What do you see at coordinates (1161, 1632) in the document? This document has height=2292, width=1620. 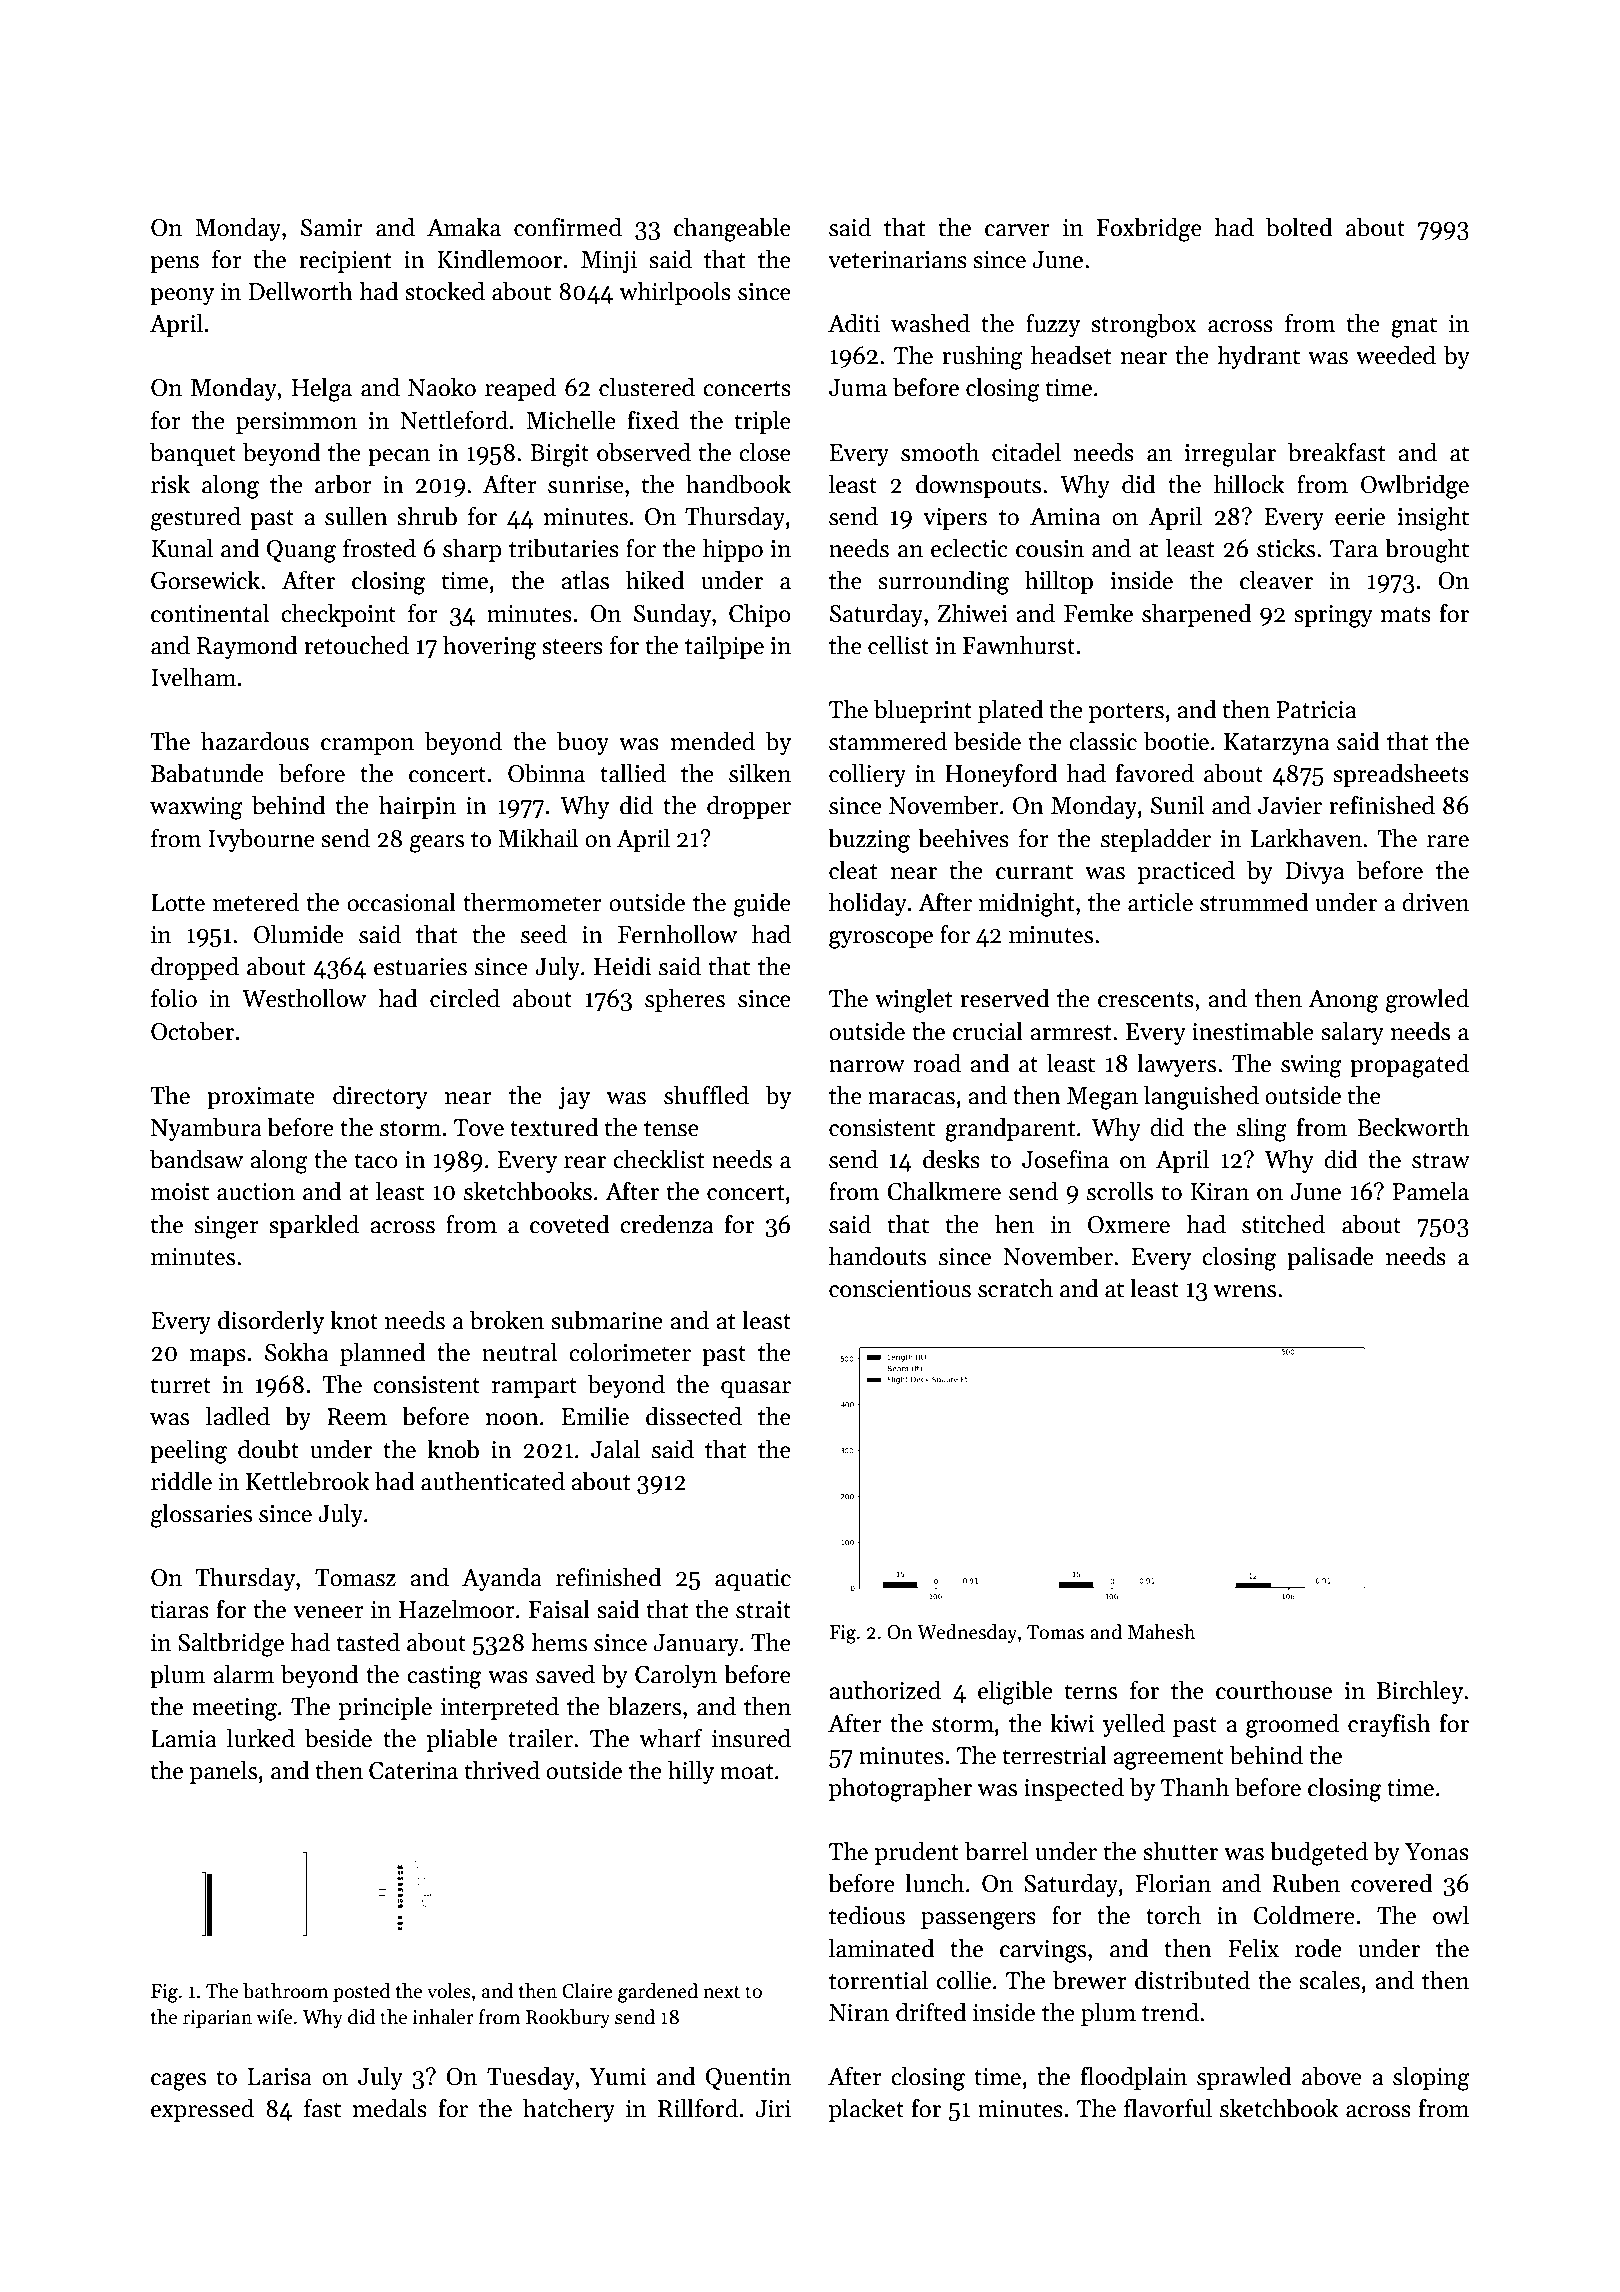 I see `Mahesh` at bounding box center [1161, 1632].
